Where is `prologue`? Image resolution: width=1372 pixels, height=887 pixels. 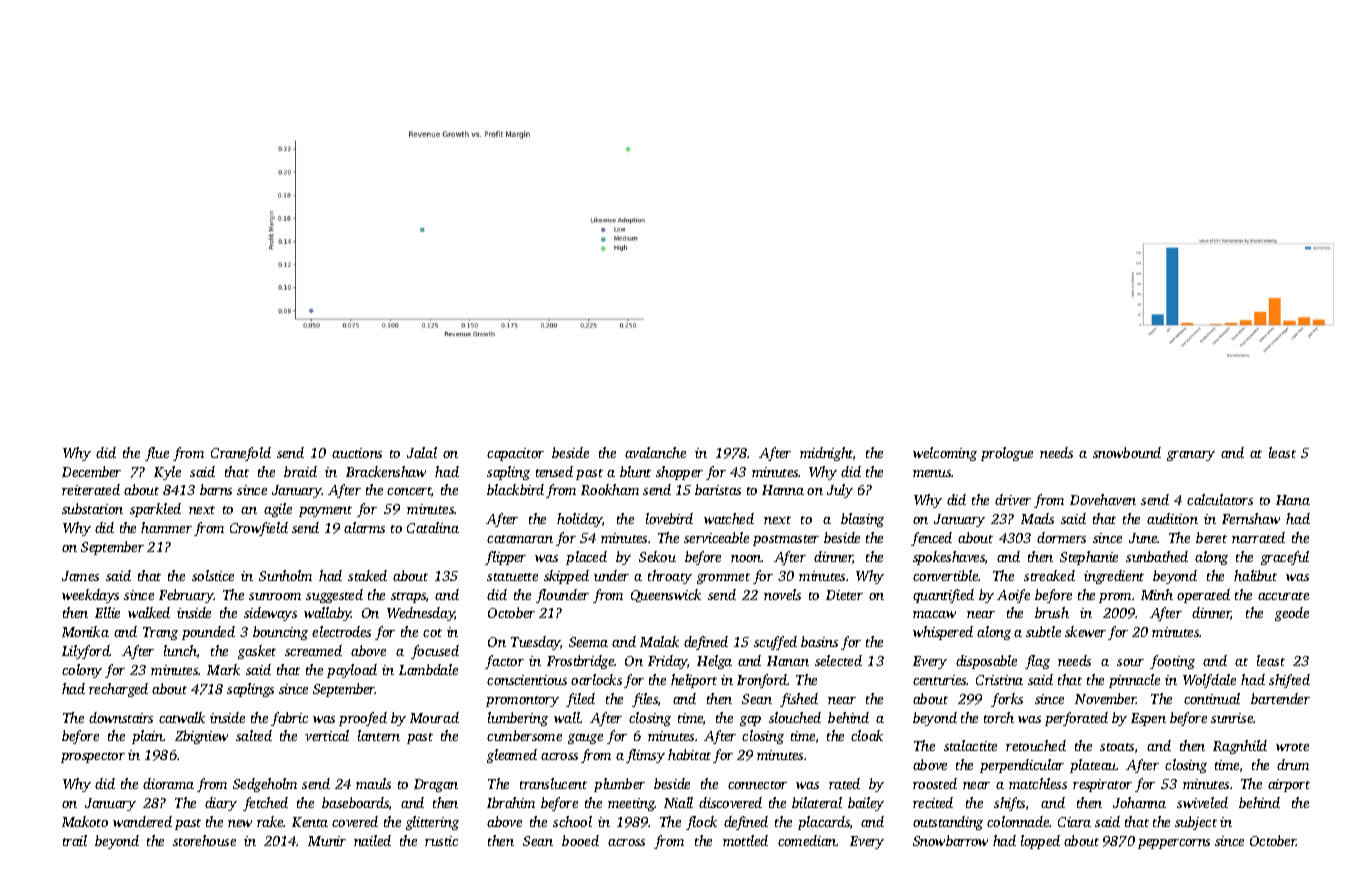 prologue is located at coordinates (1007, 454).
